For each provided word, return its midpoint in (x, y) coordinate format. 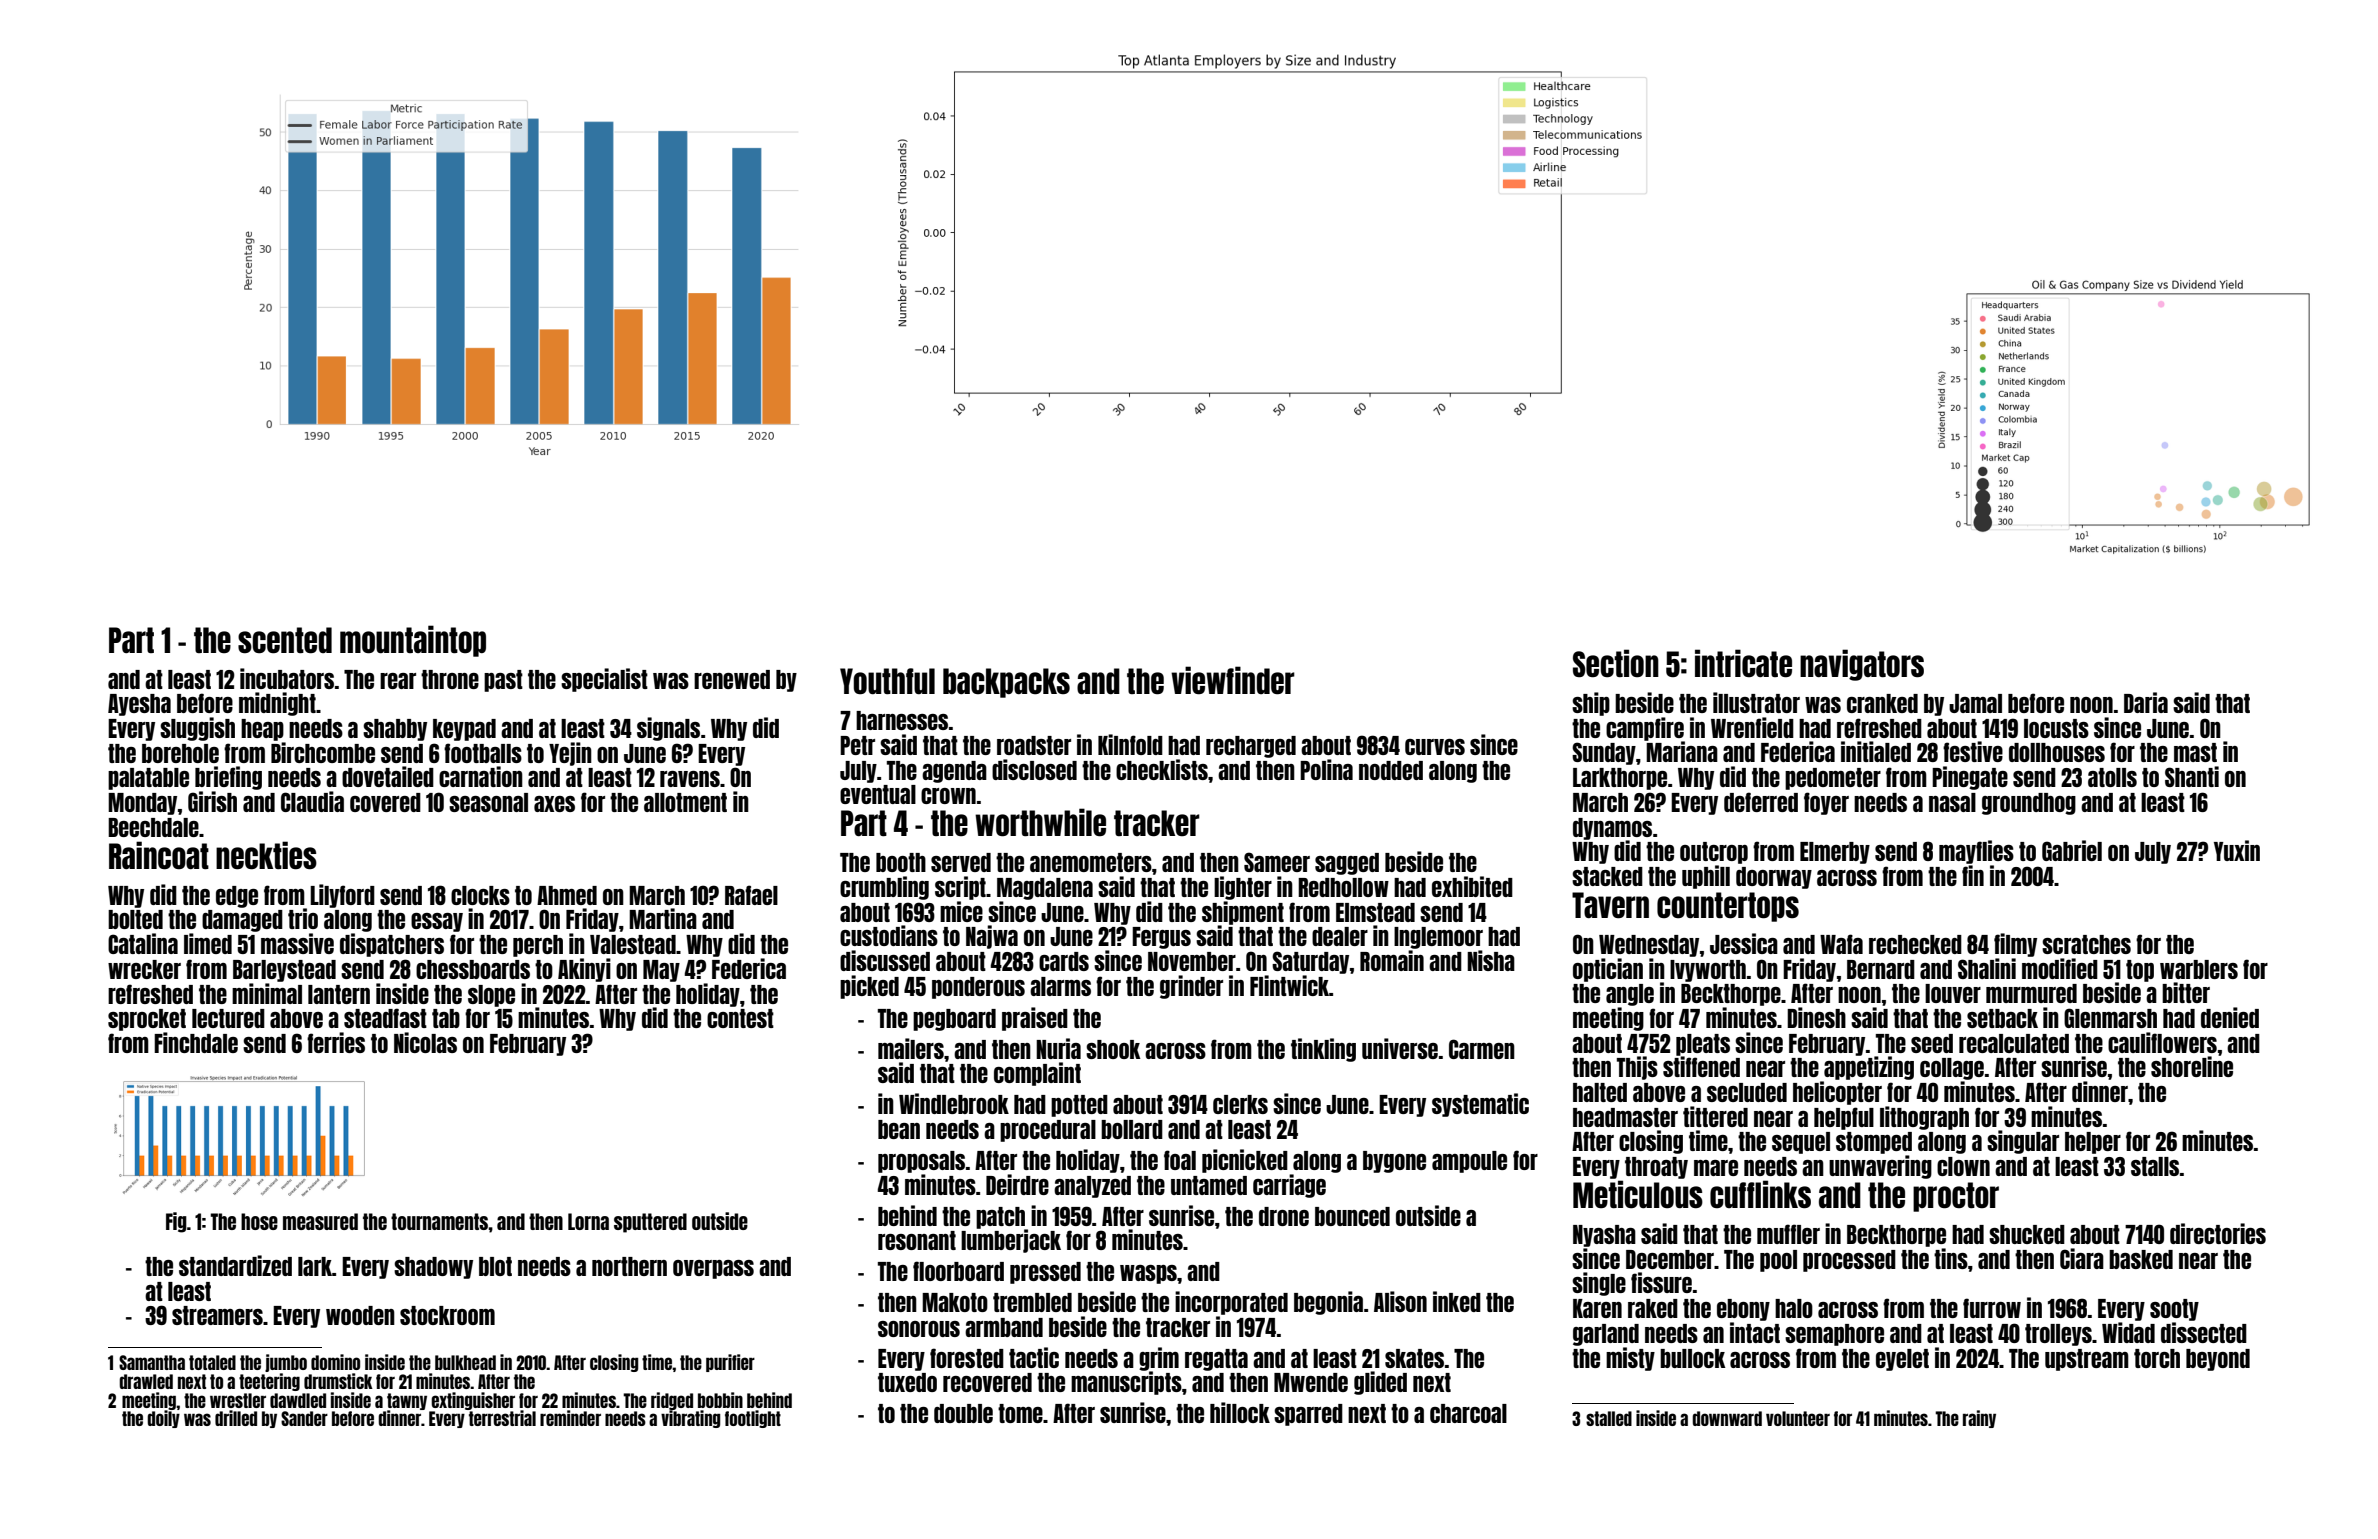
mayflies (1976, 852)
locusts (2056, 728)
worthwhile (1040, 822)
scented (285, 640)
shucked (2027, 1234)
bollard (1132, 1129)
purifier (730, 1363)
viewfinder (1233, 680)
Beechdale (153, 827)
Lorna (588, 1221)
